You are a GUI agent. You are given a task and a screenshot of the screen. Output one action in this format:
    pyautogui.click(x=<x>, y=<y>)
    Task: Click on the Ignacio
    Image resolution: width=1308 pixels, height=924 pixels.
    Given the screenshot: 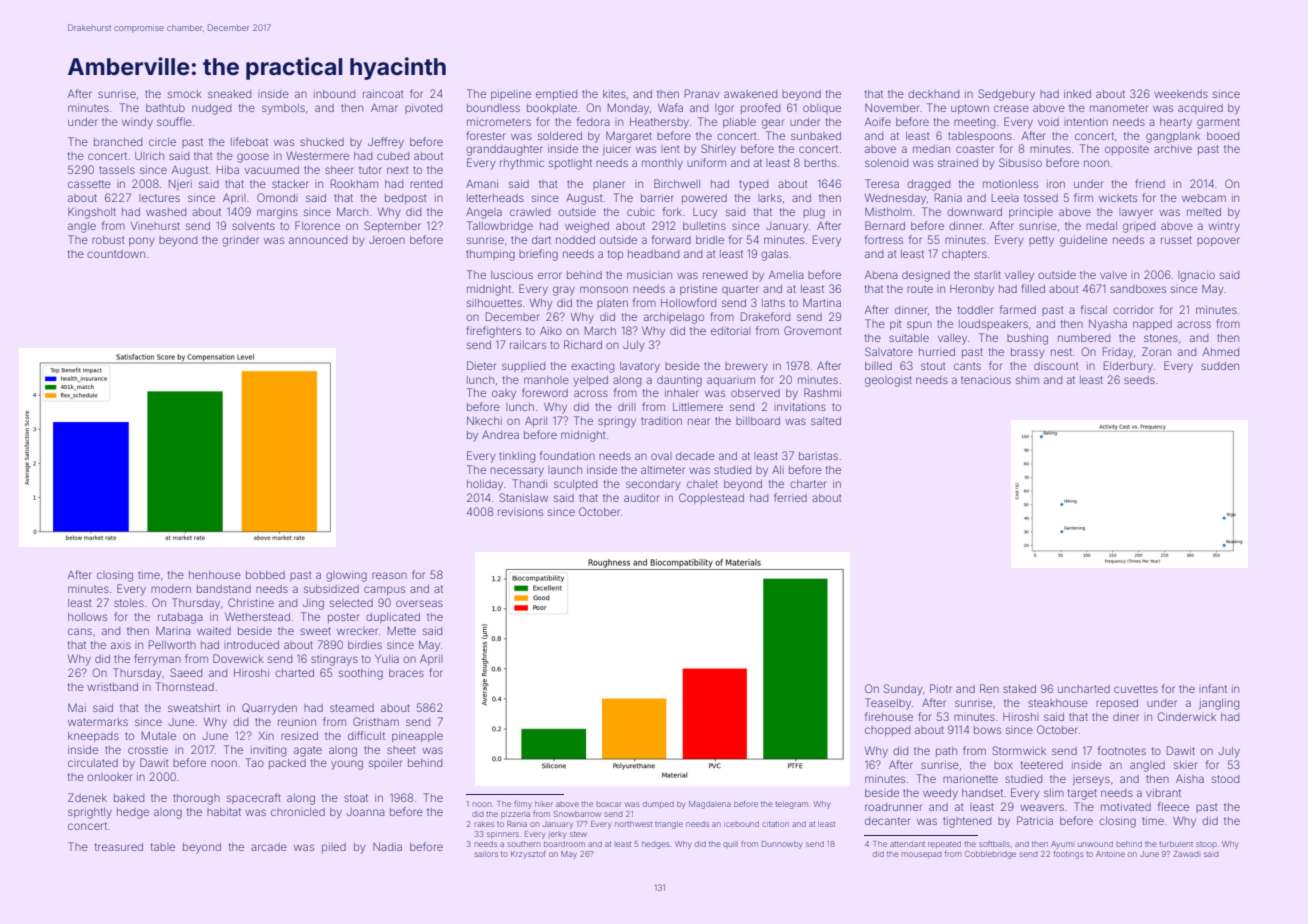 What is the action you would take?
    pyautogui.click(x=1196, y=276)
